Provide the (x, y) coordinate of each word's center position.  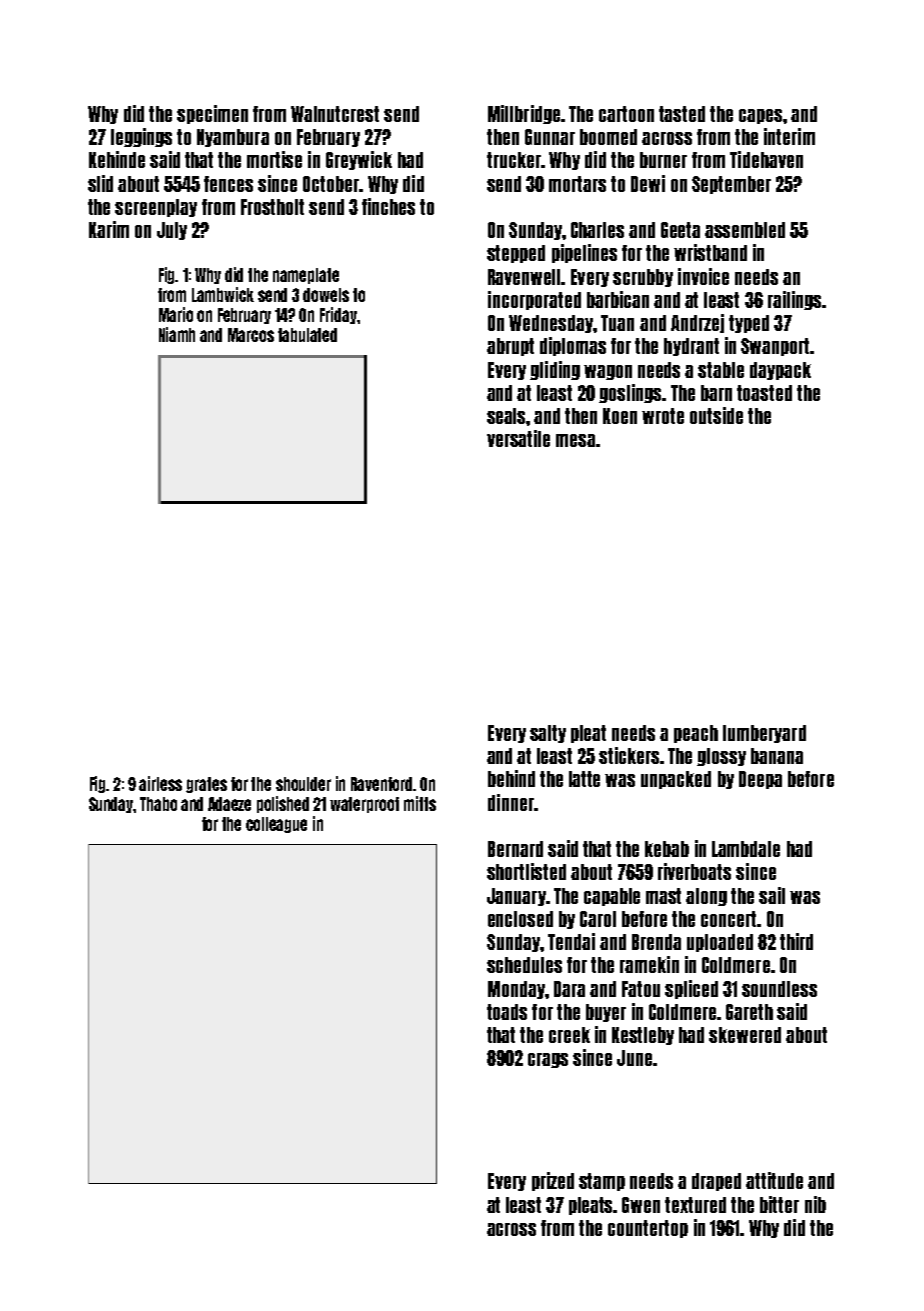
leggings (141, 137)
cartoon (626, 114)
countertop (648, 1229)
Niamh (177, 334)
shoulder (303, 784)
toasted (764, 393)
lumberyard (764, 734)
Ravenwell (524, 277)
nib (815, 1204)
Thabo (158, 804)
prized (553, 1181)
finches (388, 206)
